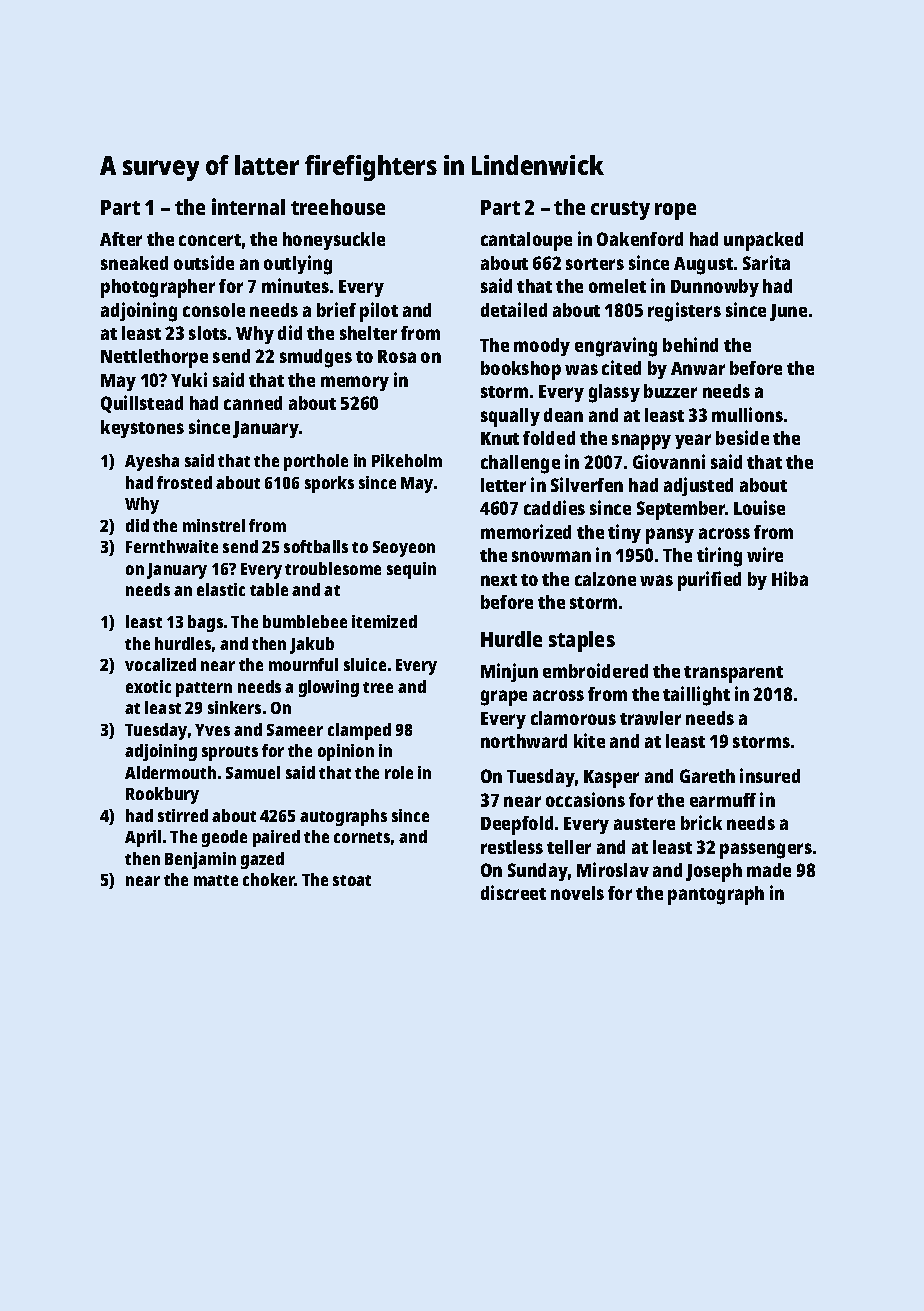  I want to click on snappy, so click(641, 442).
